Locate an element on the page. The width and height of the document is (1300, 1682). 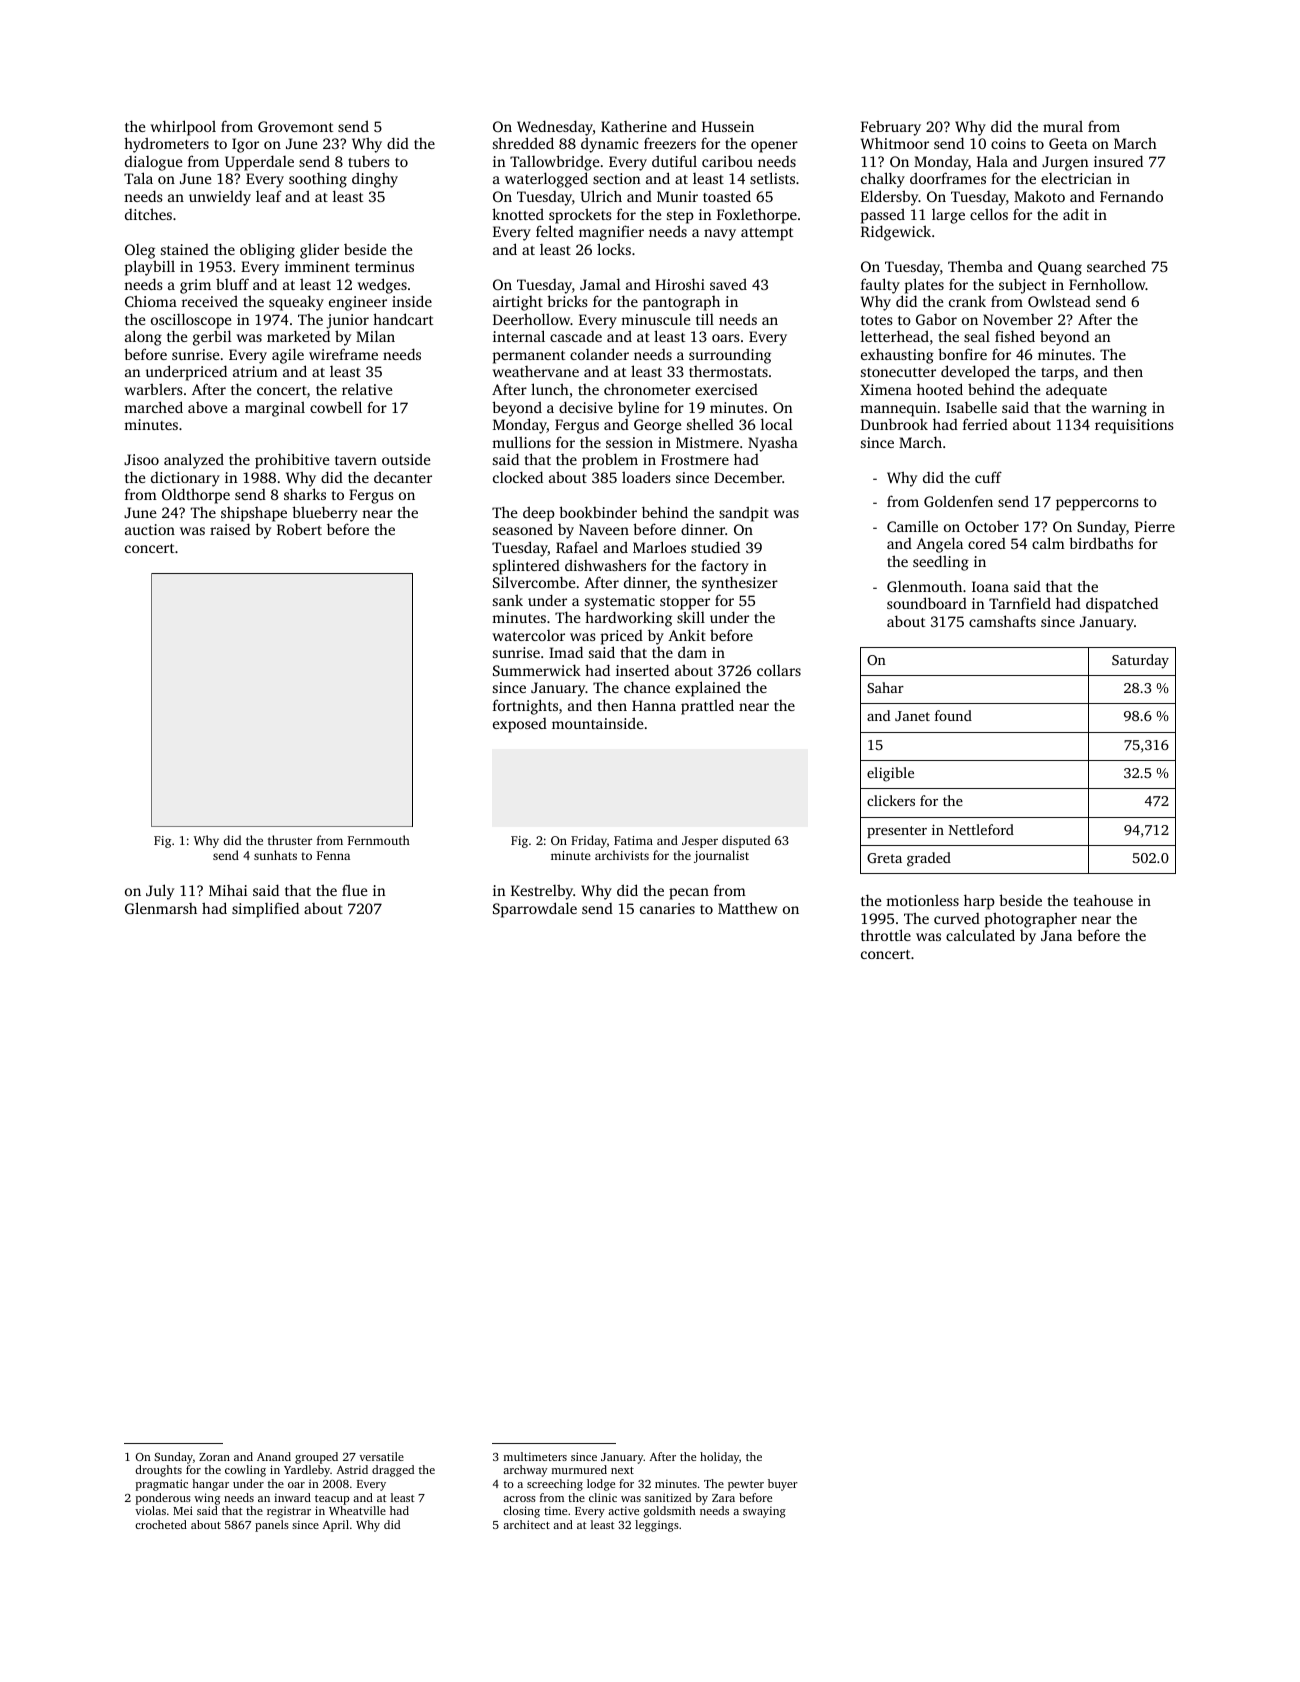
wireframe is located at coordinates (343, 354).
